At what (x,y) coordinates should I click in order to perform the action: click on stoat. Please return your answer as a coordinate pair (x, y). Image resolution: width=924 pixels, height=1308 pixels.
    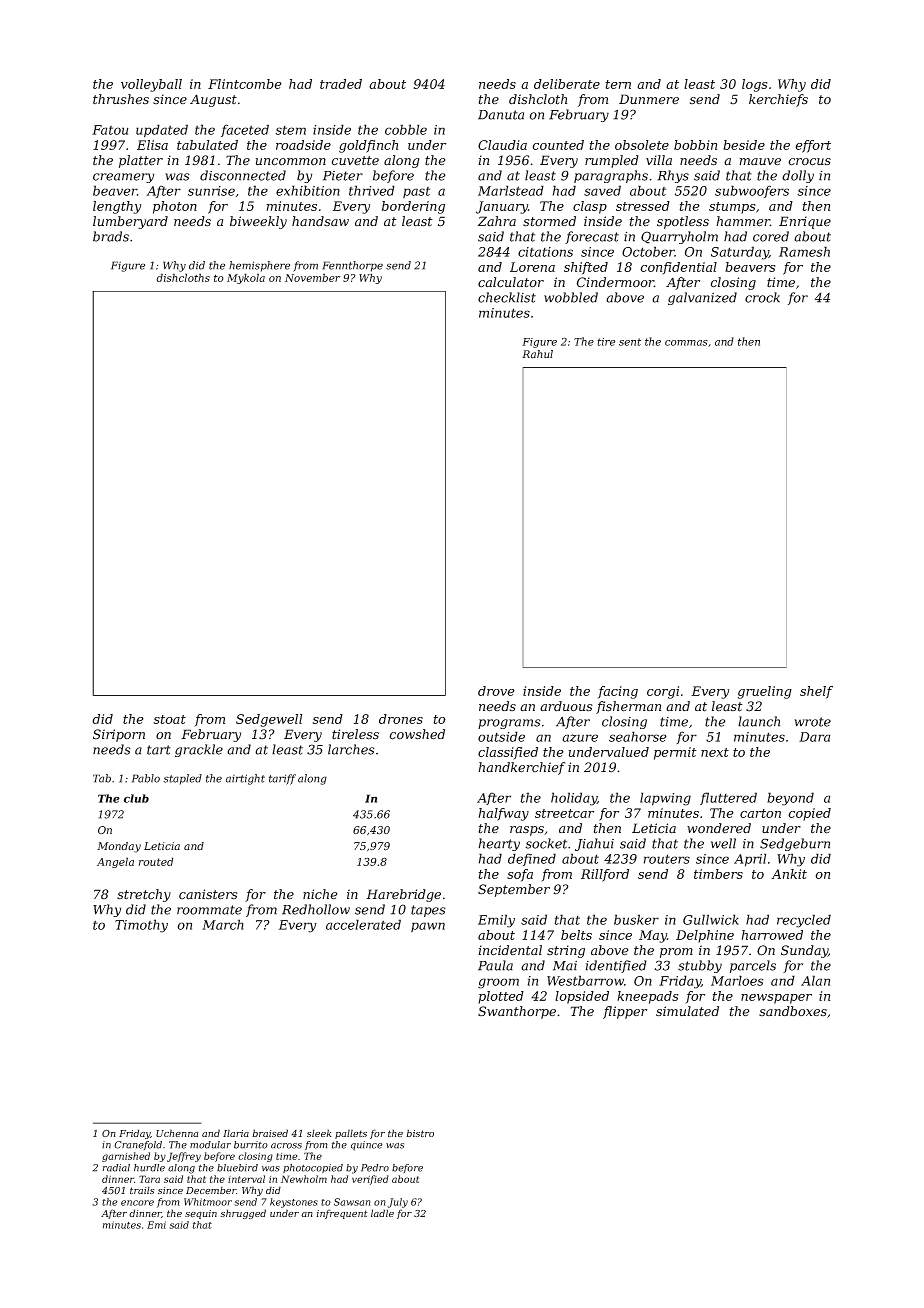
    Looking at the image, I should click on (170, 719).
